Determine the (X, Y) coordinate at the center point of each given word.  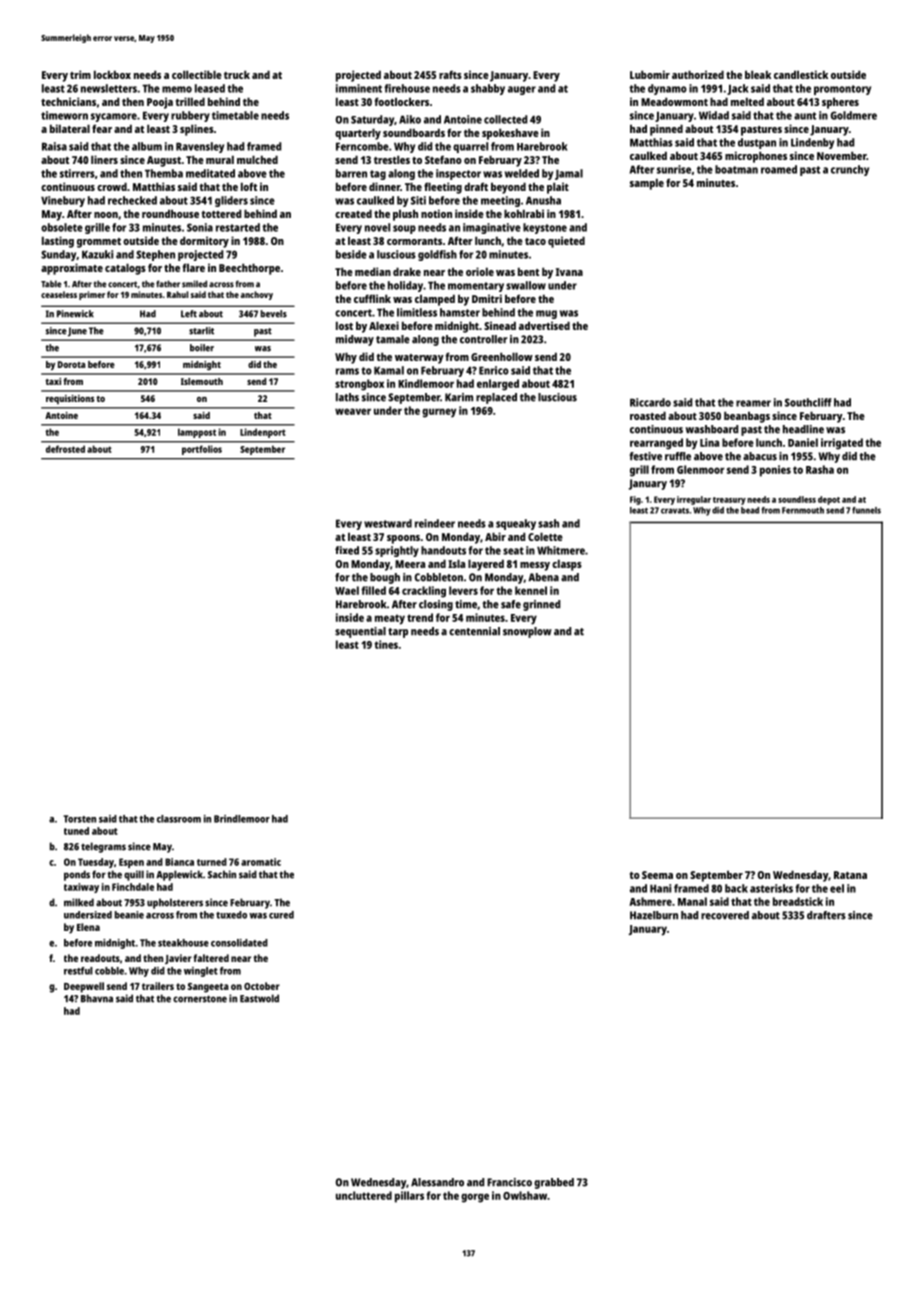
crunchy (850, 170)
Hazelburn (654, 915)
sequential (360, 632)
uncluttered (364, 1195)
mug (546, 314)
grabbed (554, 1183)
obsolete (62, 227)
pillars (409, 1197)
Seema (657, 875)
